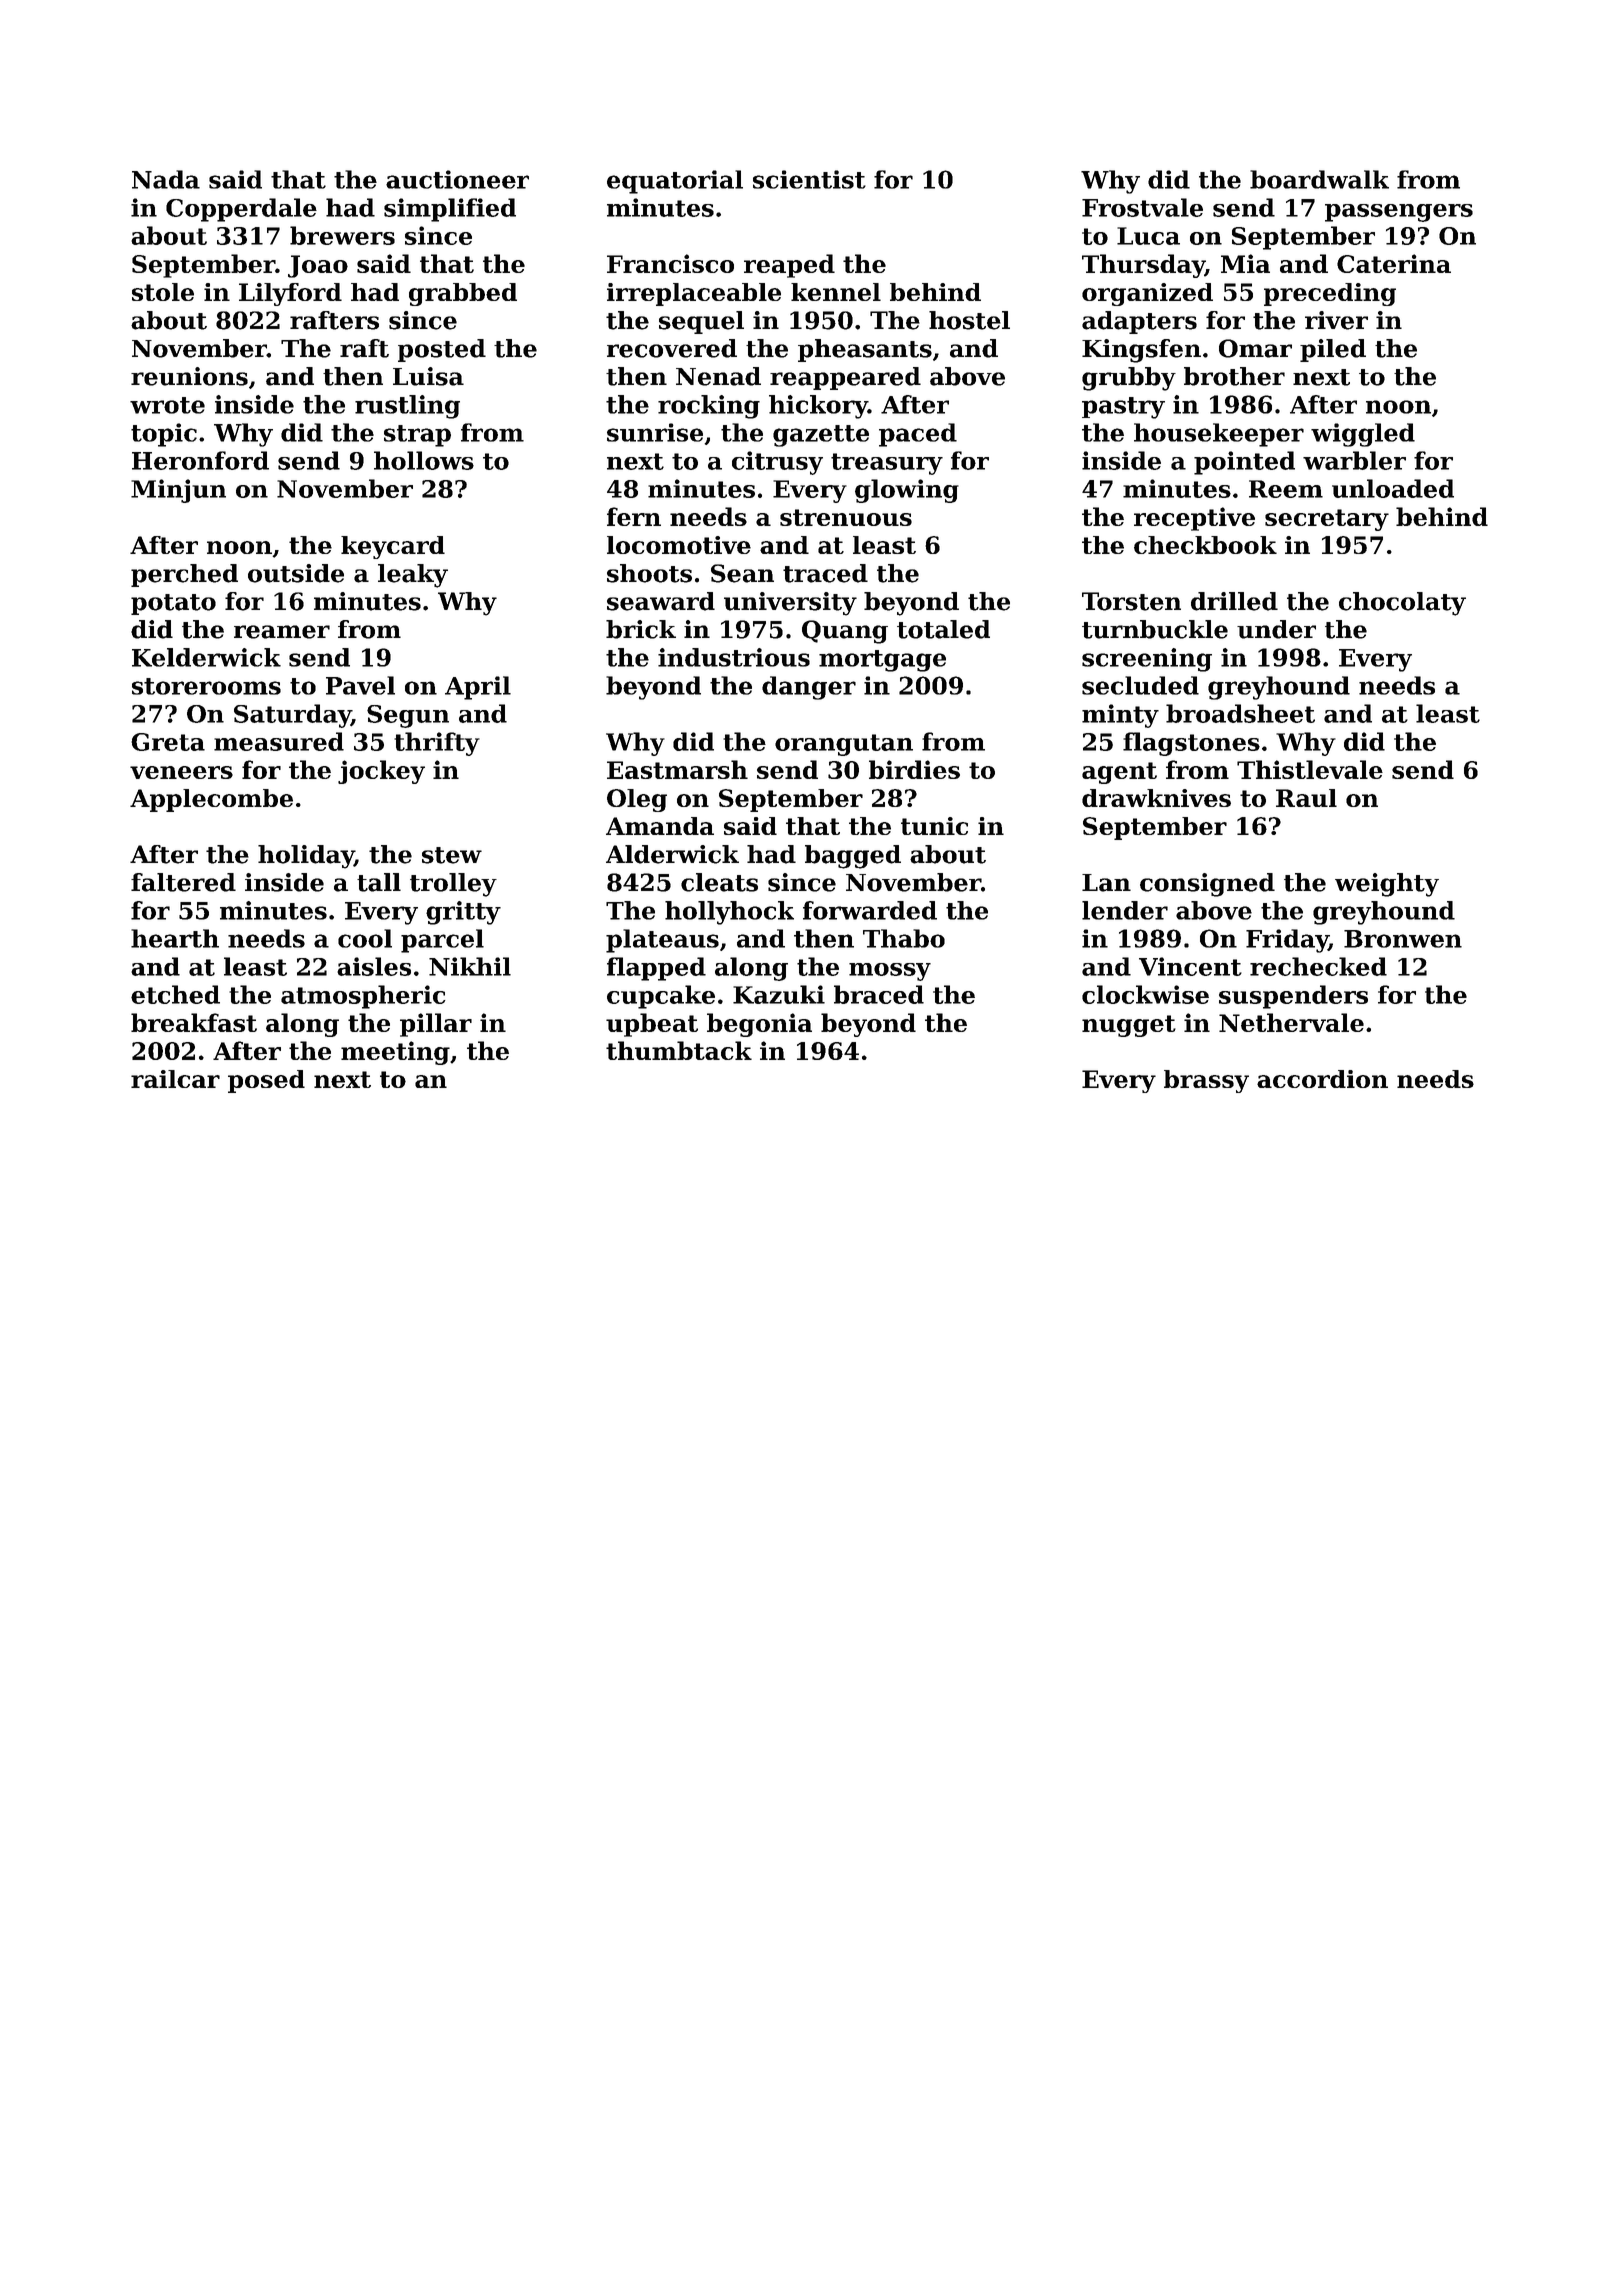 The height and width of the image is (2292, 1620). I want to click on tall, so click(379, 882).
